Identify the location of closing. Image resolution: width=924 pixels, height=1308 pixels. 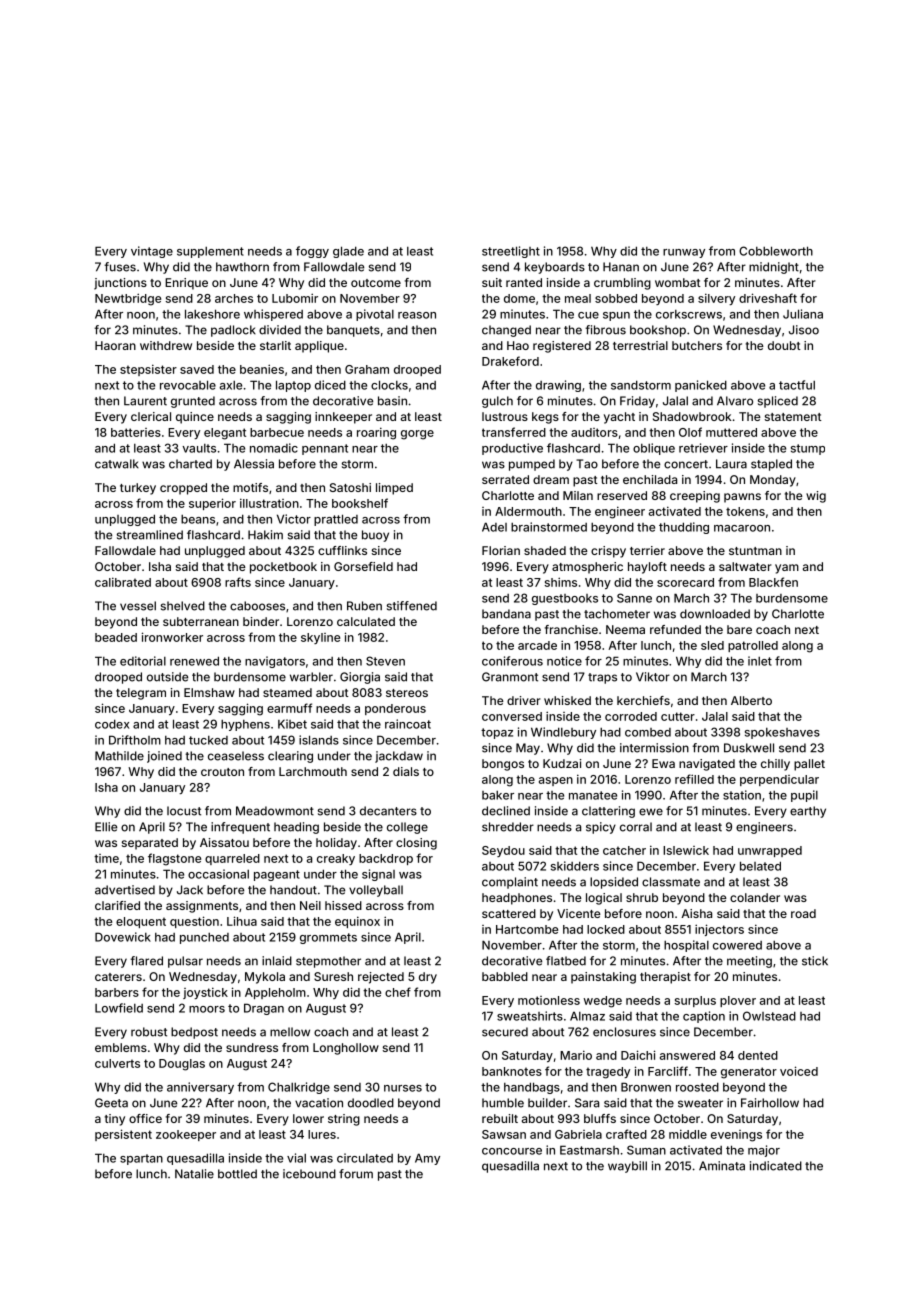
(416, 844).
